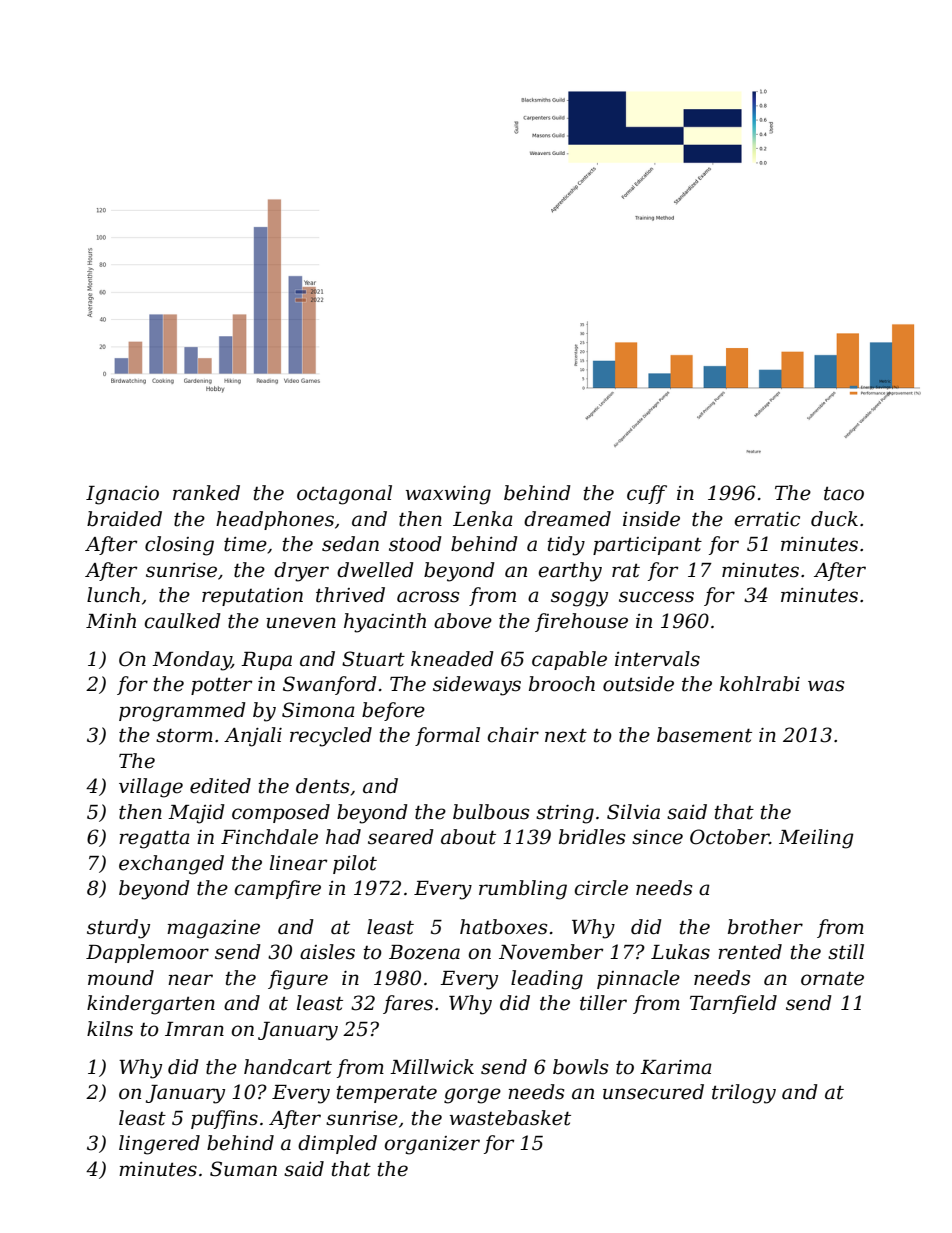 Image resolution: width=952 pixels, height=1233 pixels. I want to click on still, so click(846, 952).
